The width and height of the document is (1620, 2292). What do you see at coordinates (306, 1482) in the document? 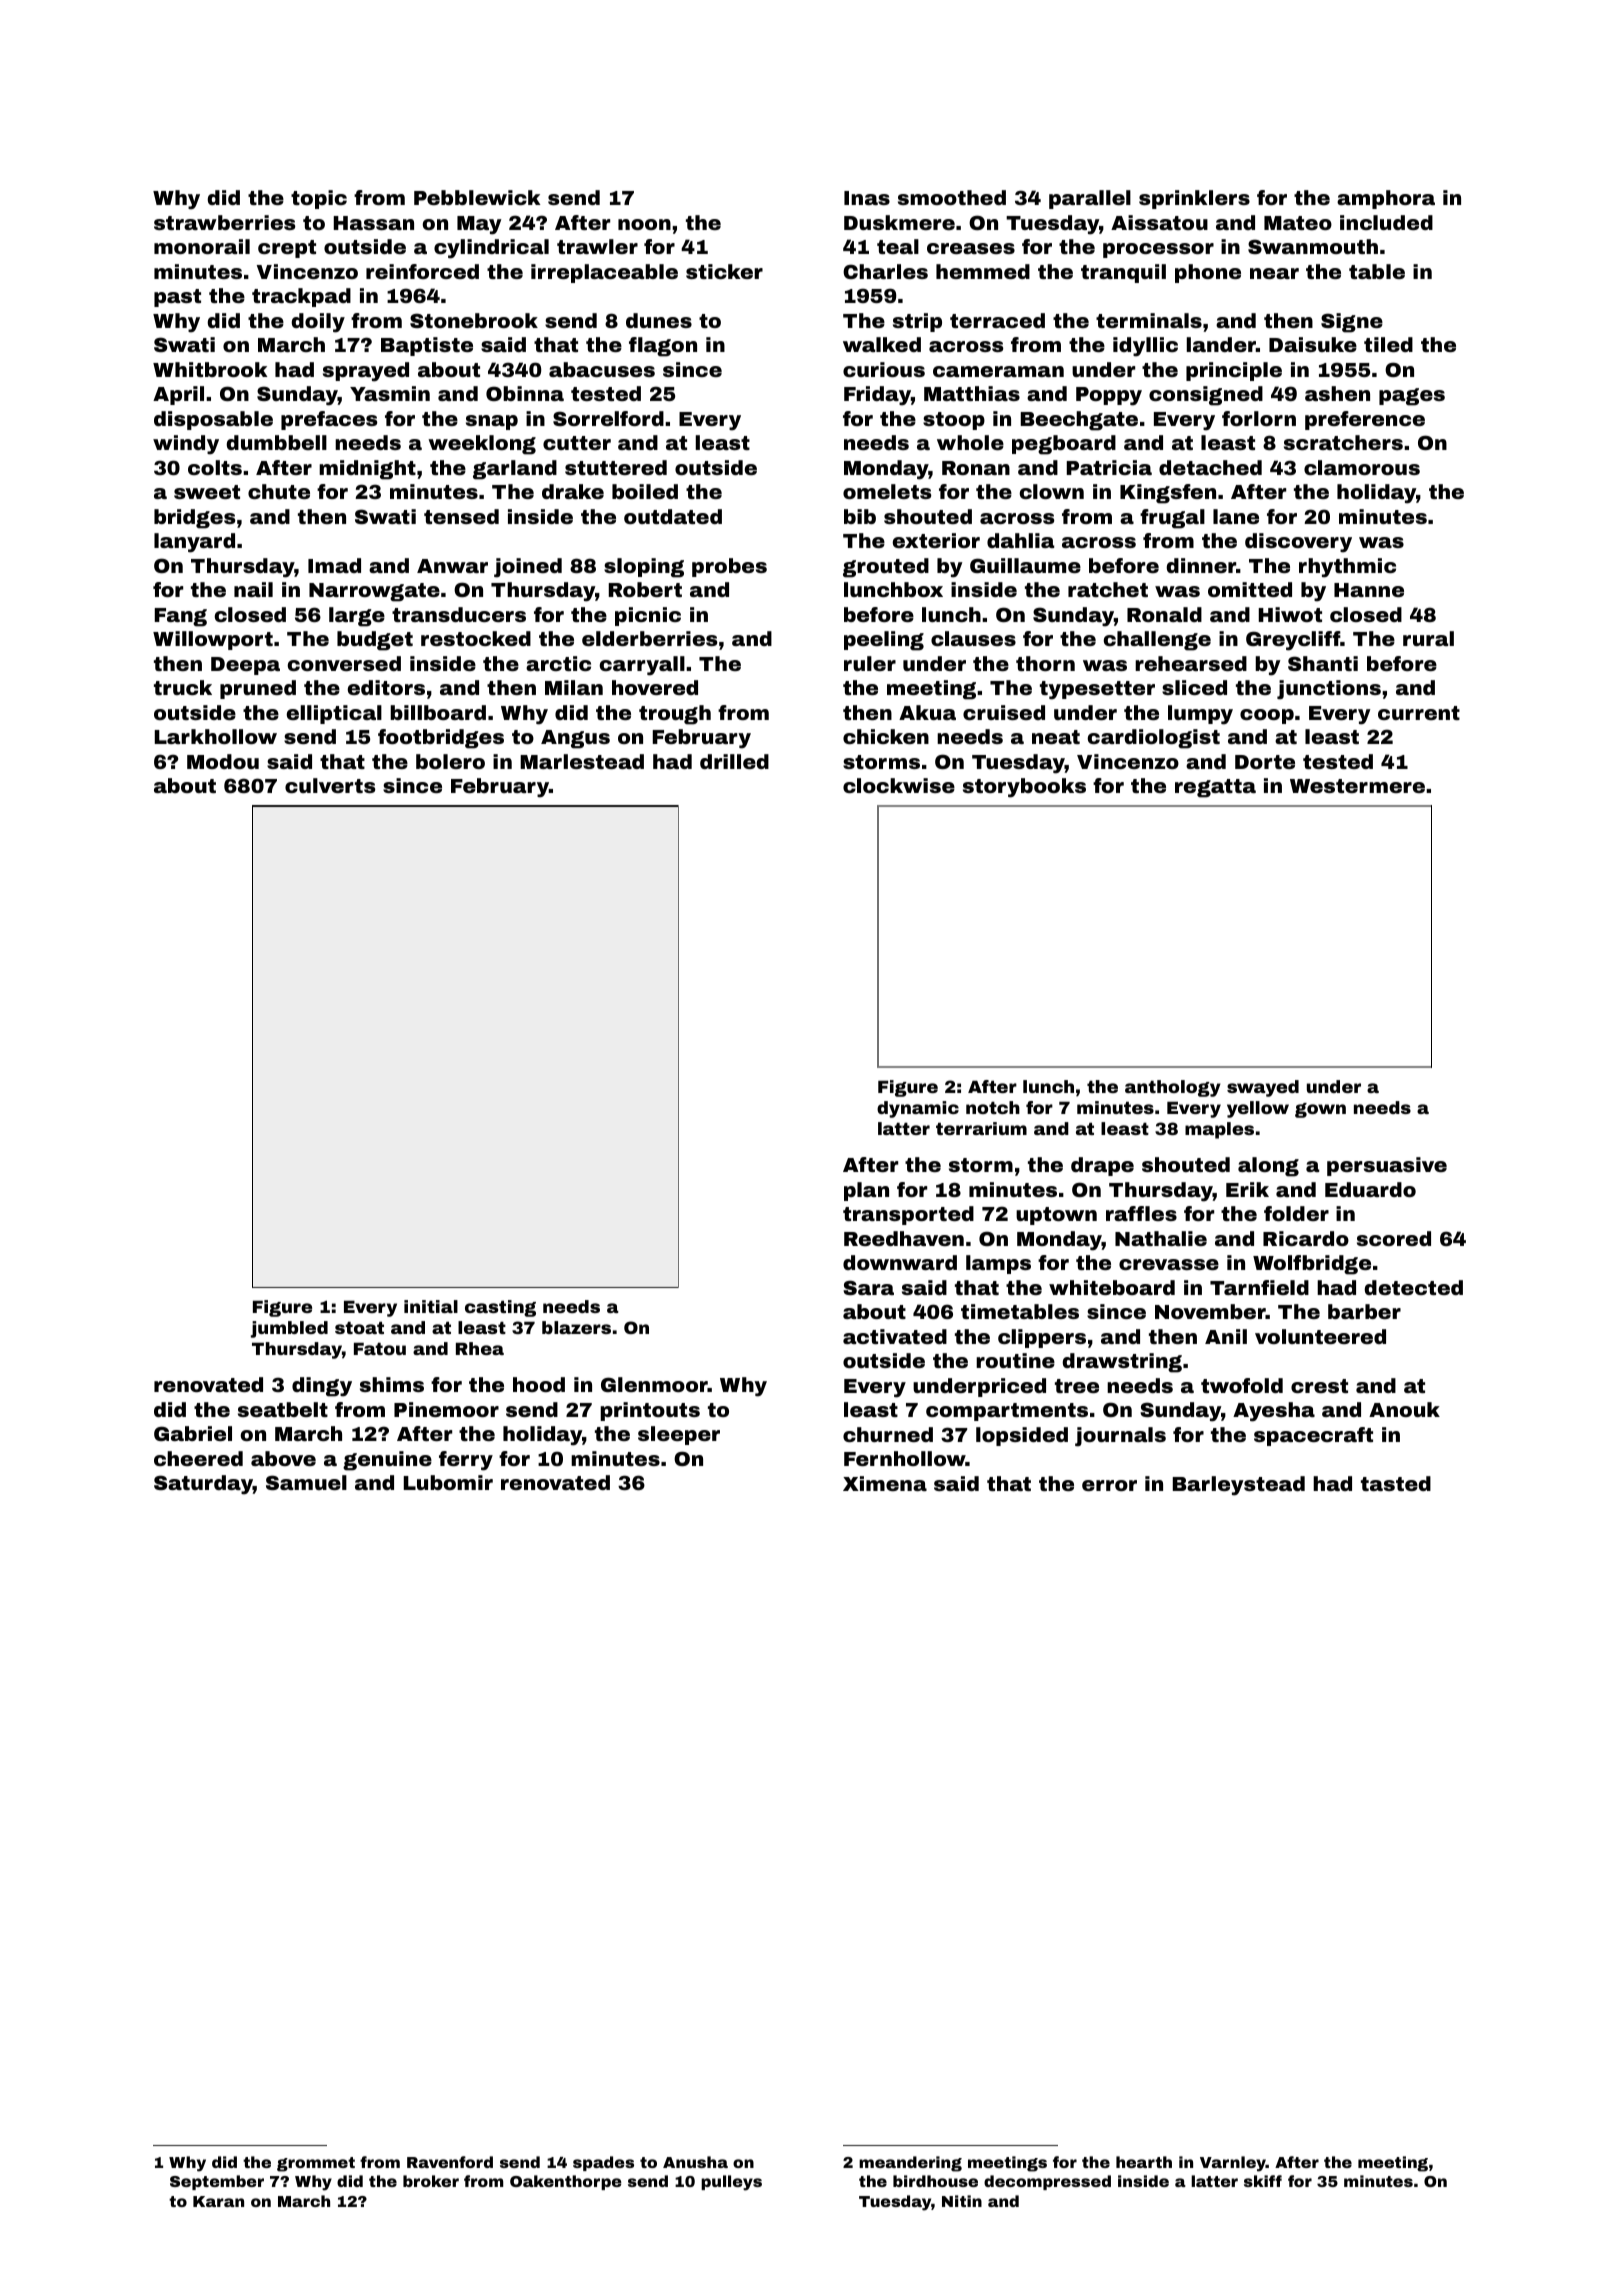
I see `Samuel` at bounding box center [306, 1482].
